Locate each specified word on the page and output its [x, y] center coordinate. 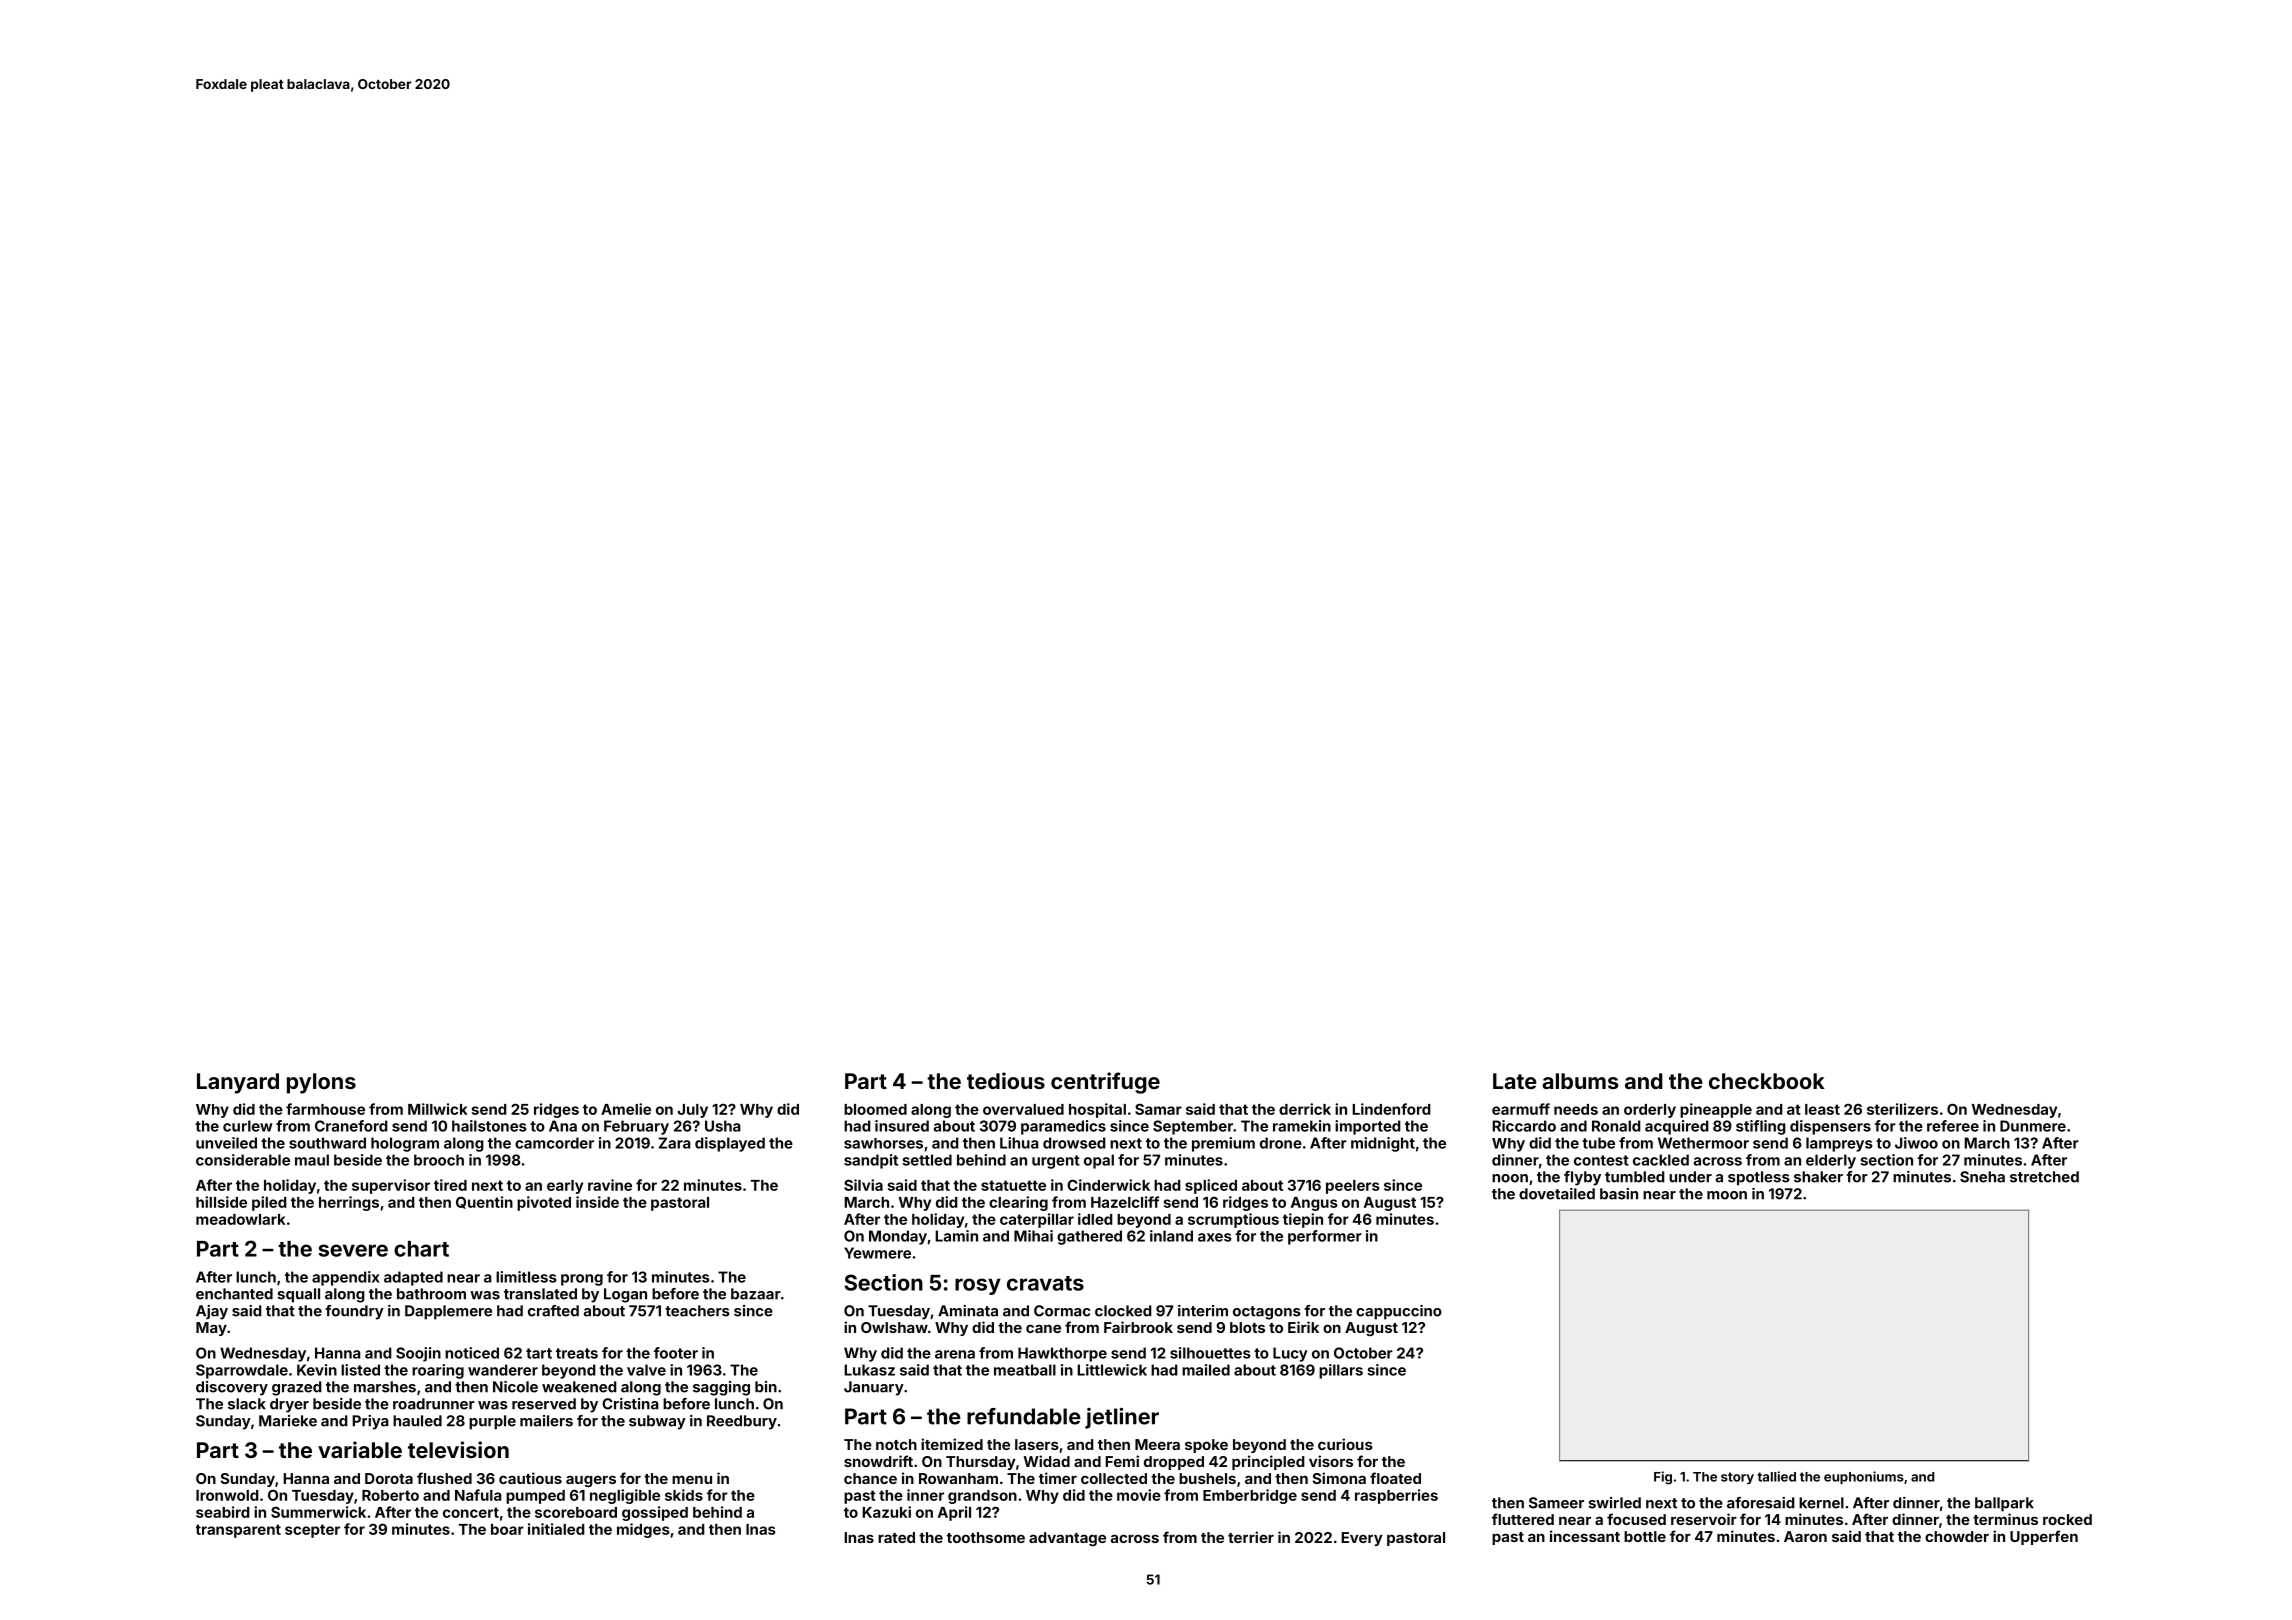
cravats [1045, 1283]
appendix [345, 1278]
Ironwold [227, 1495]
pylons [321, 1083]
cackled [1661, 1160]
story [1737, 1478]
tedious [1006, 1080]
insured [902, 1126]
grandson [982, 1497]
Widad [1047, 1461]
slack [247, 1404]
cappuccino [1399, 1312]
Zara [675, 1143]
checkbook [1767, 1081]
